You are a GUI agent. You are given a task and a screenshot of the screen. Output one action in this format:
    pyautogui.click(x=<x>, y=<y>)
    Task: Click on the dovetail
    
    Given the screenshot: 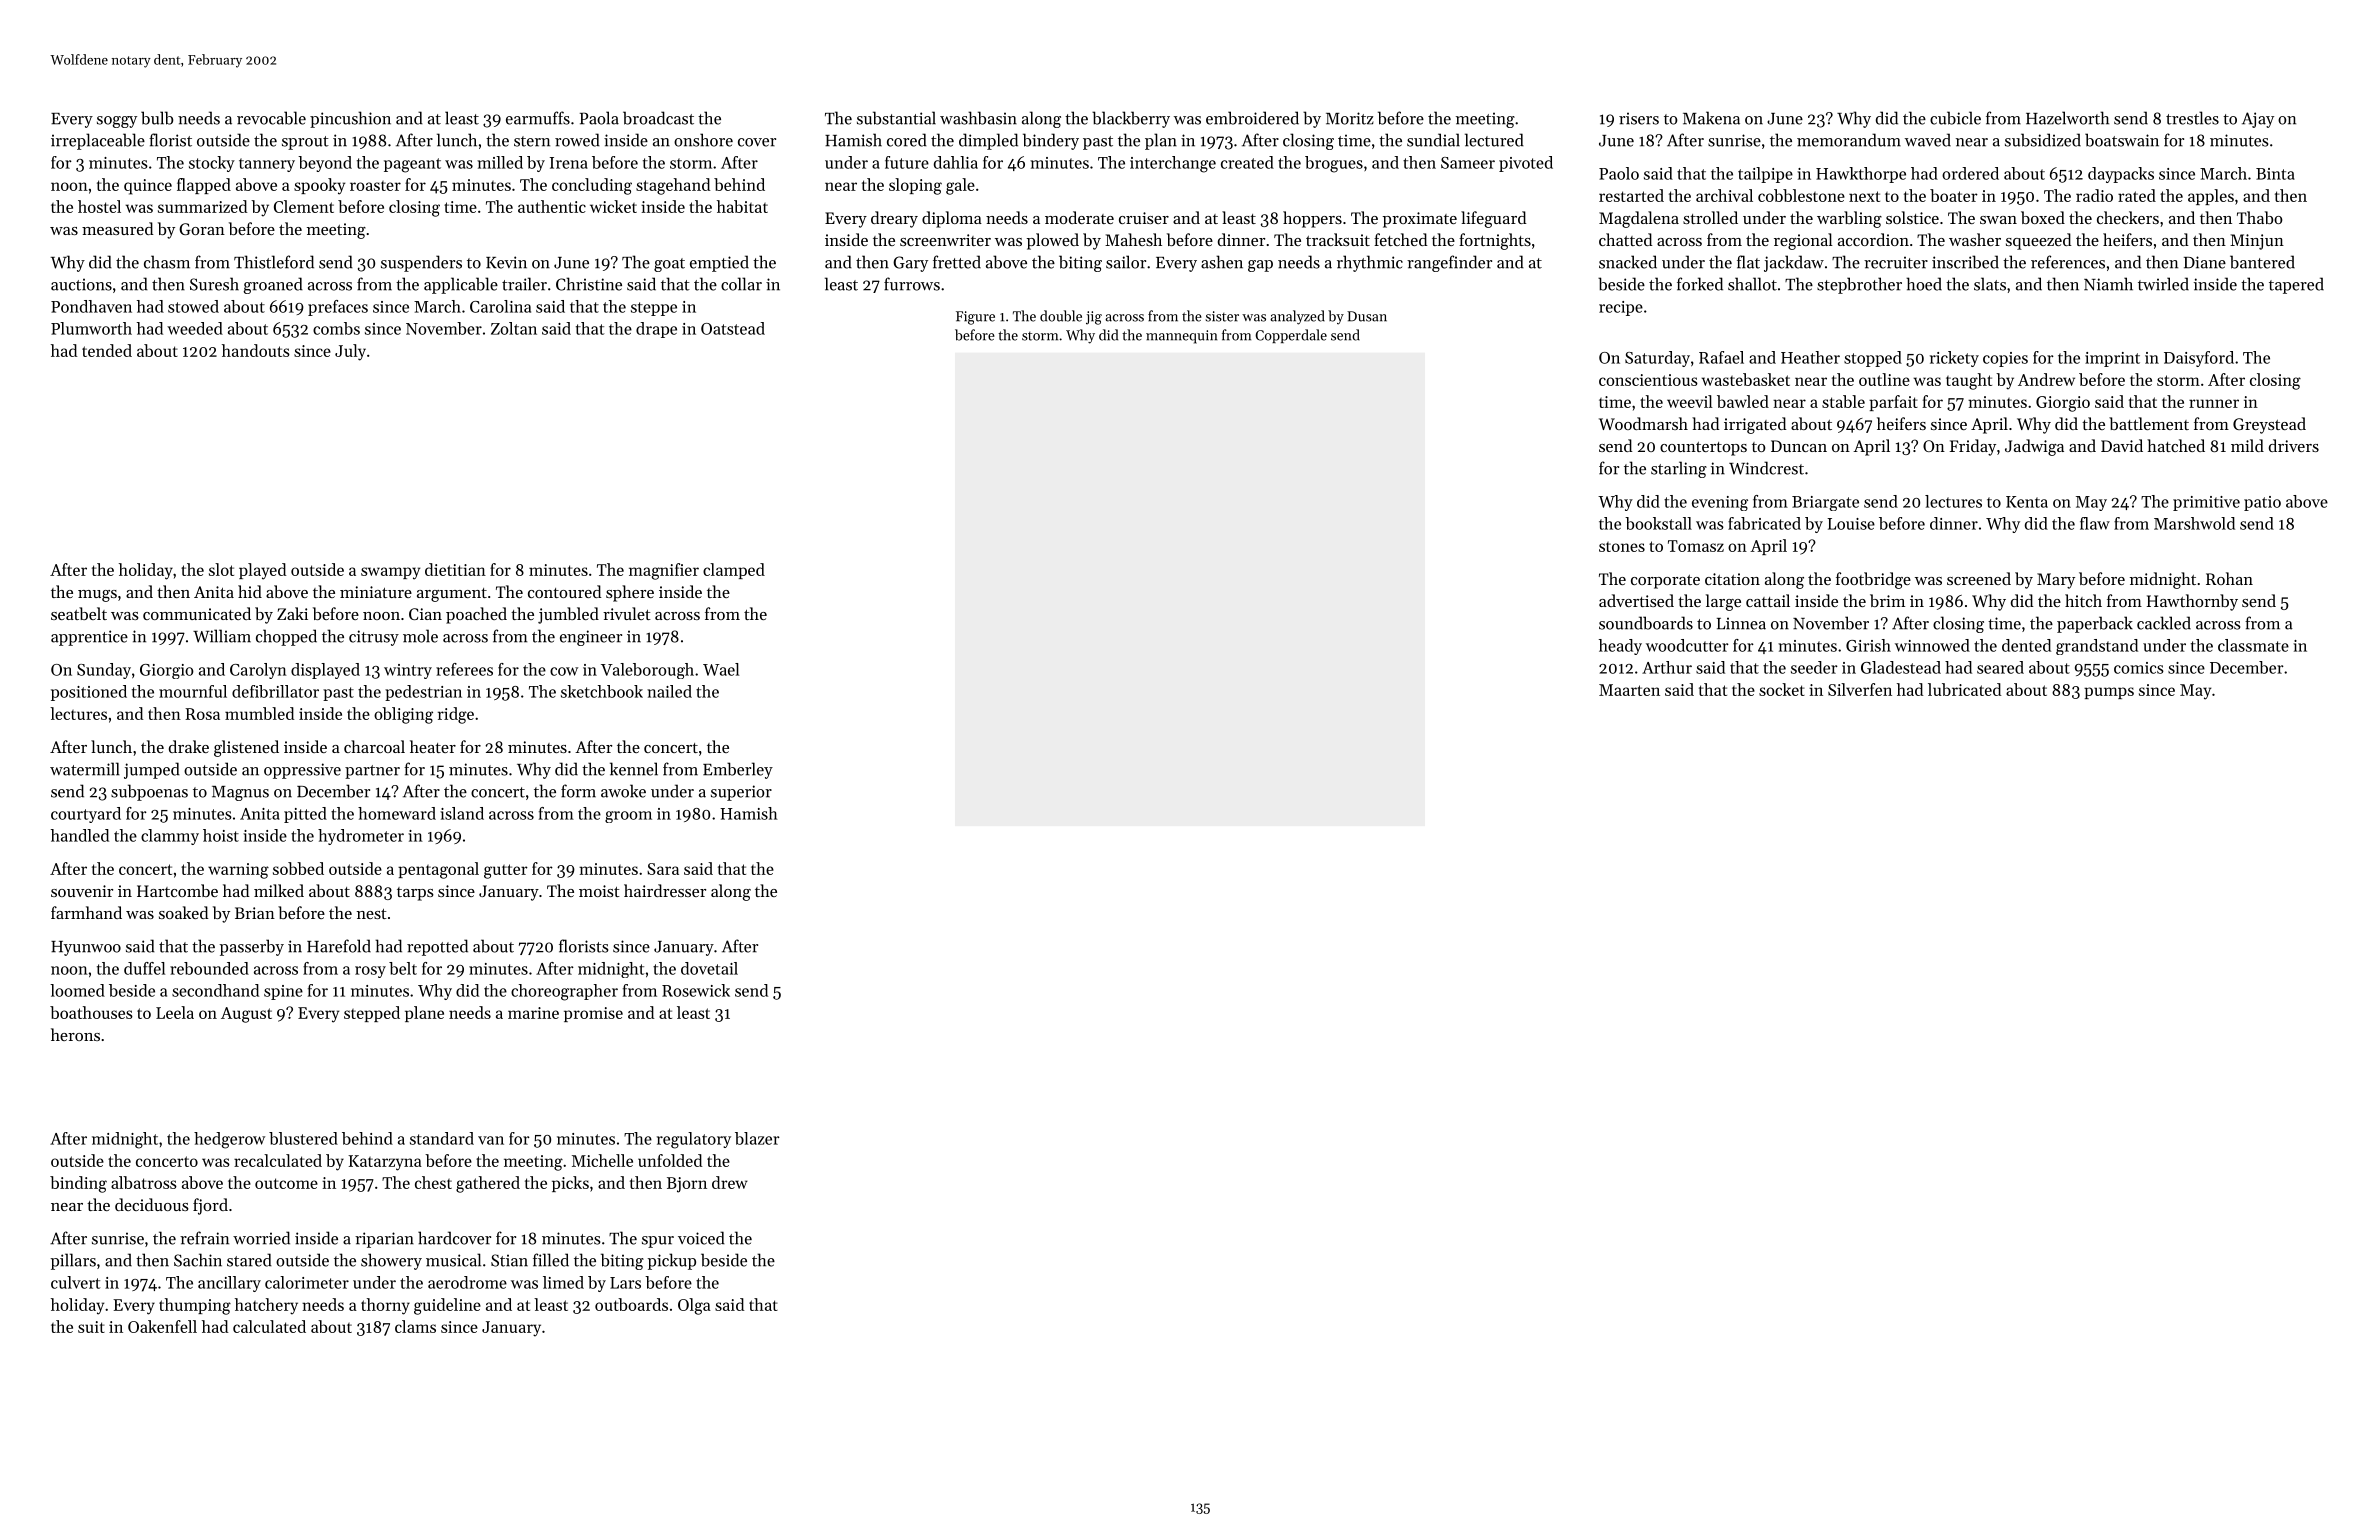 What is the action you would take?
    pyautogui.click(x=709, y=968)
